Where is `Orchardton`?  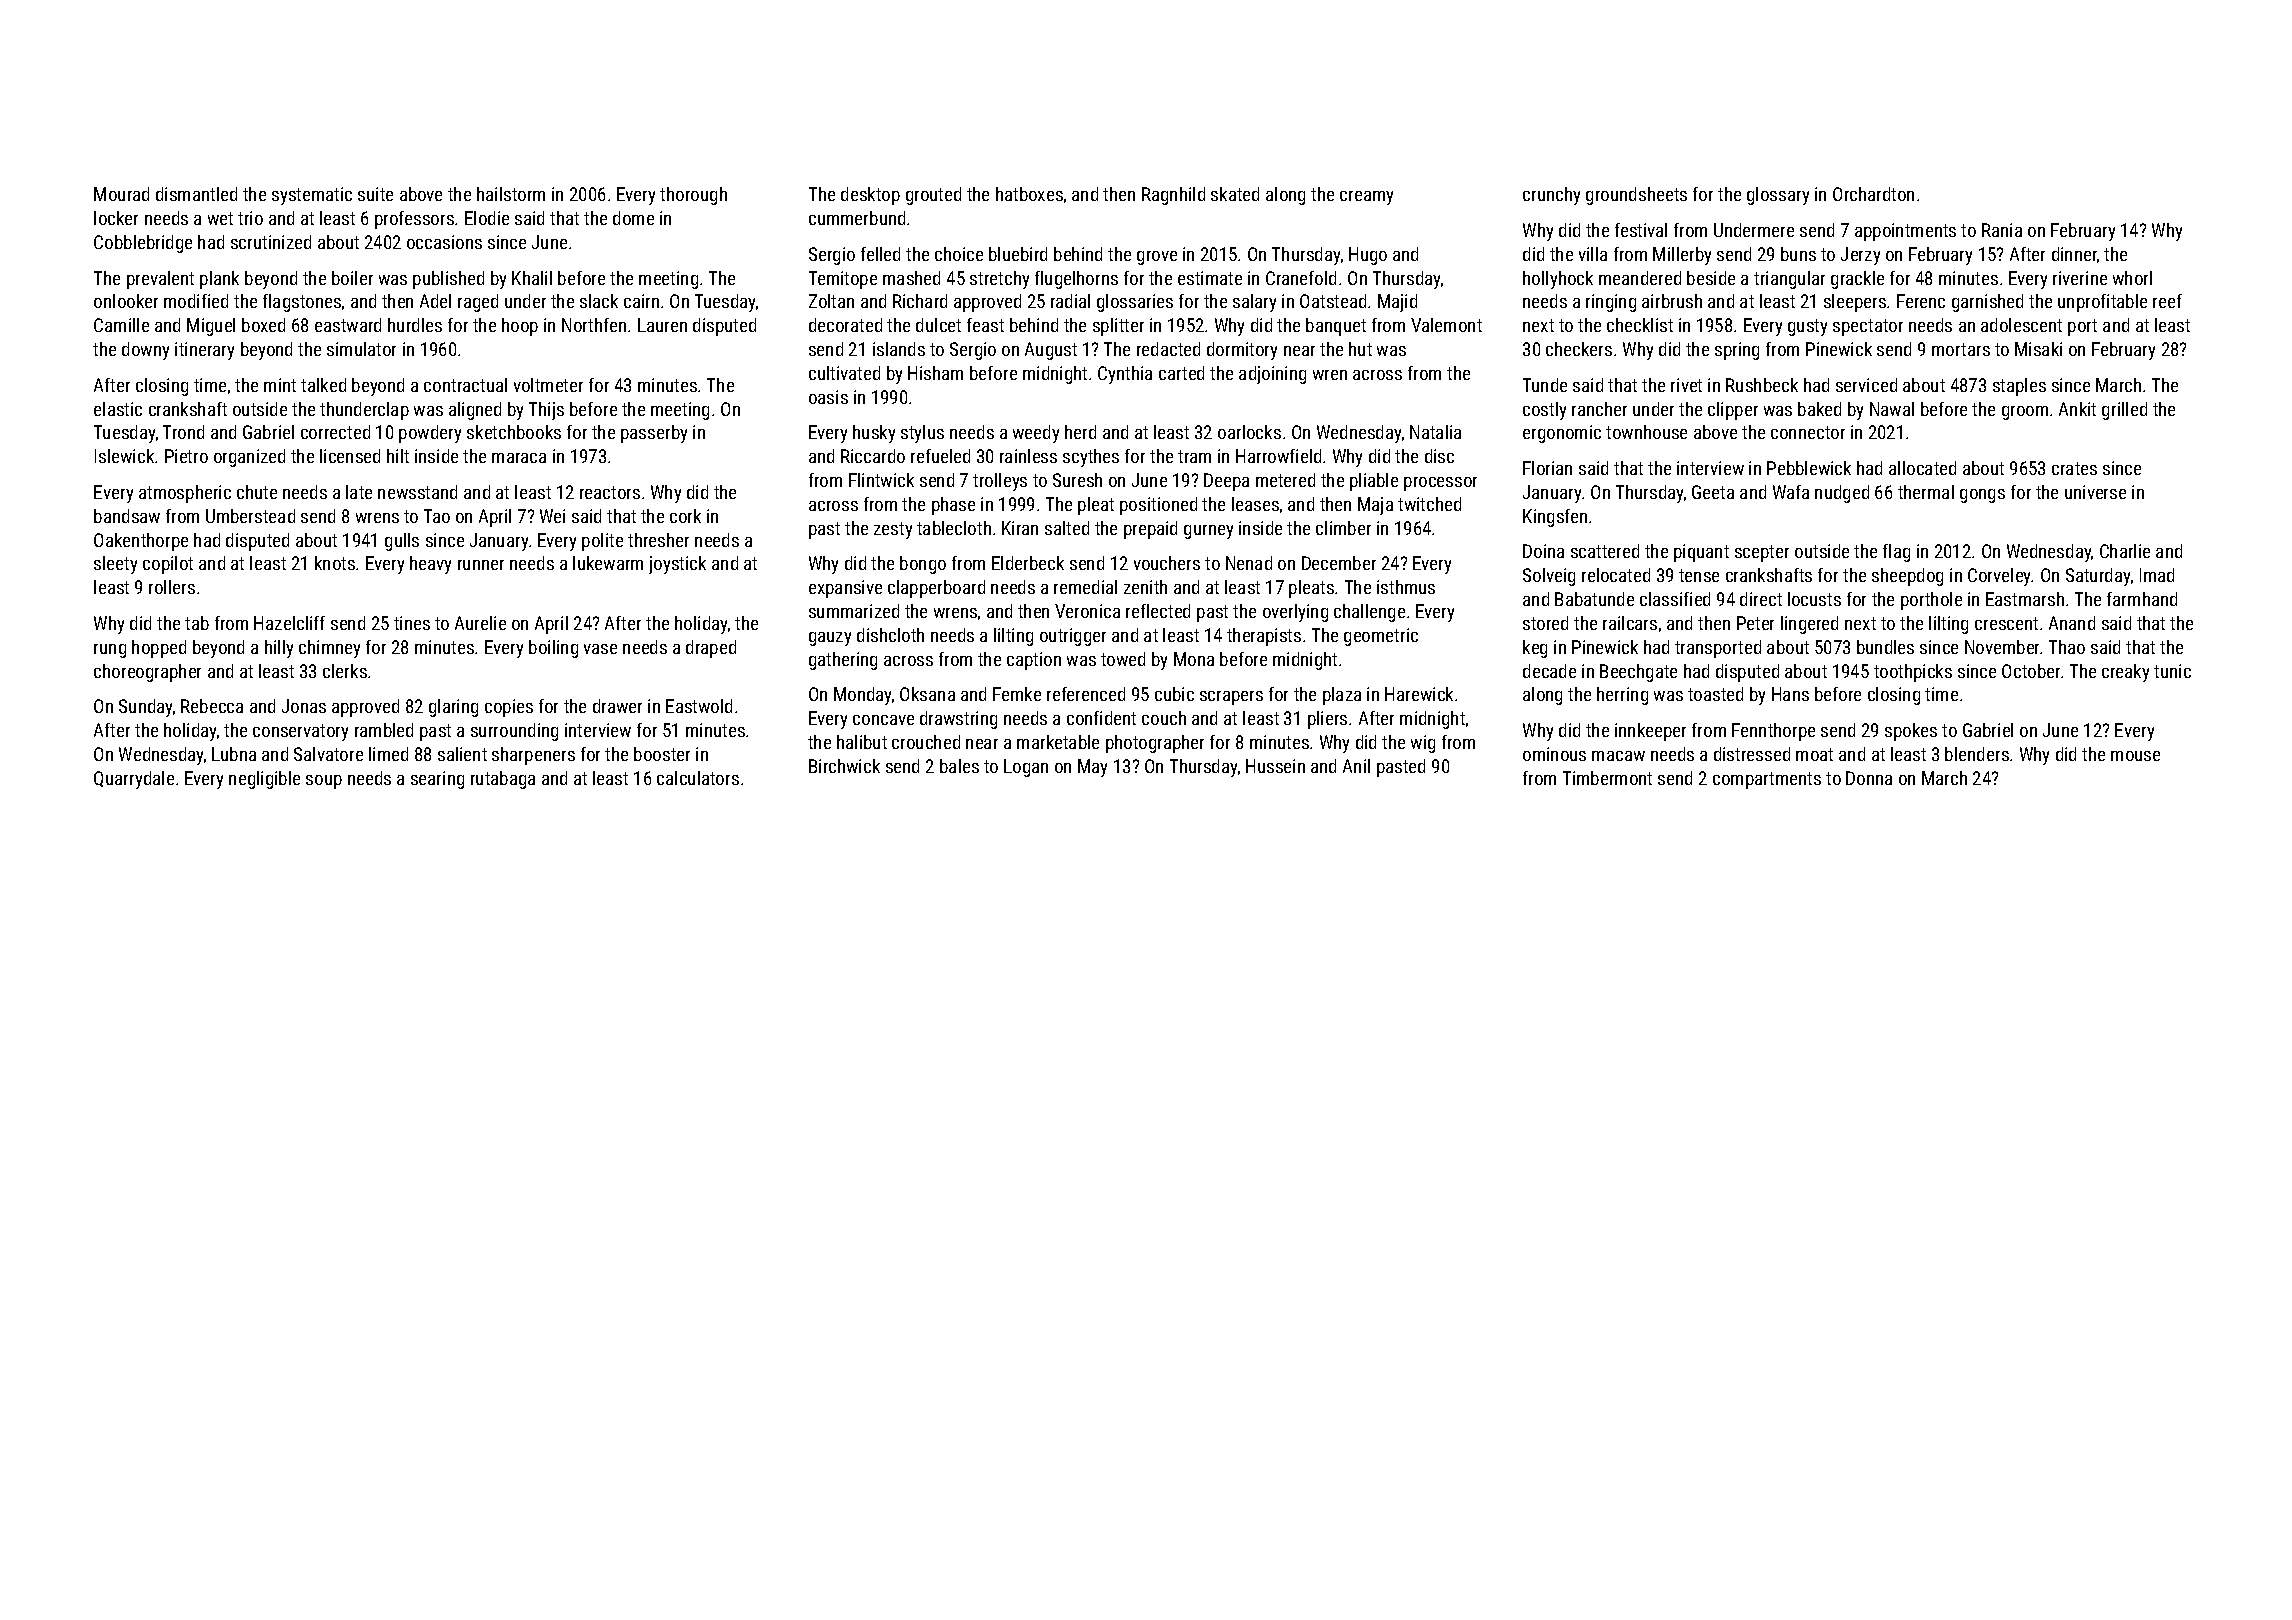 Orchardton is located at coordinates (1873, 194).
